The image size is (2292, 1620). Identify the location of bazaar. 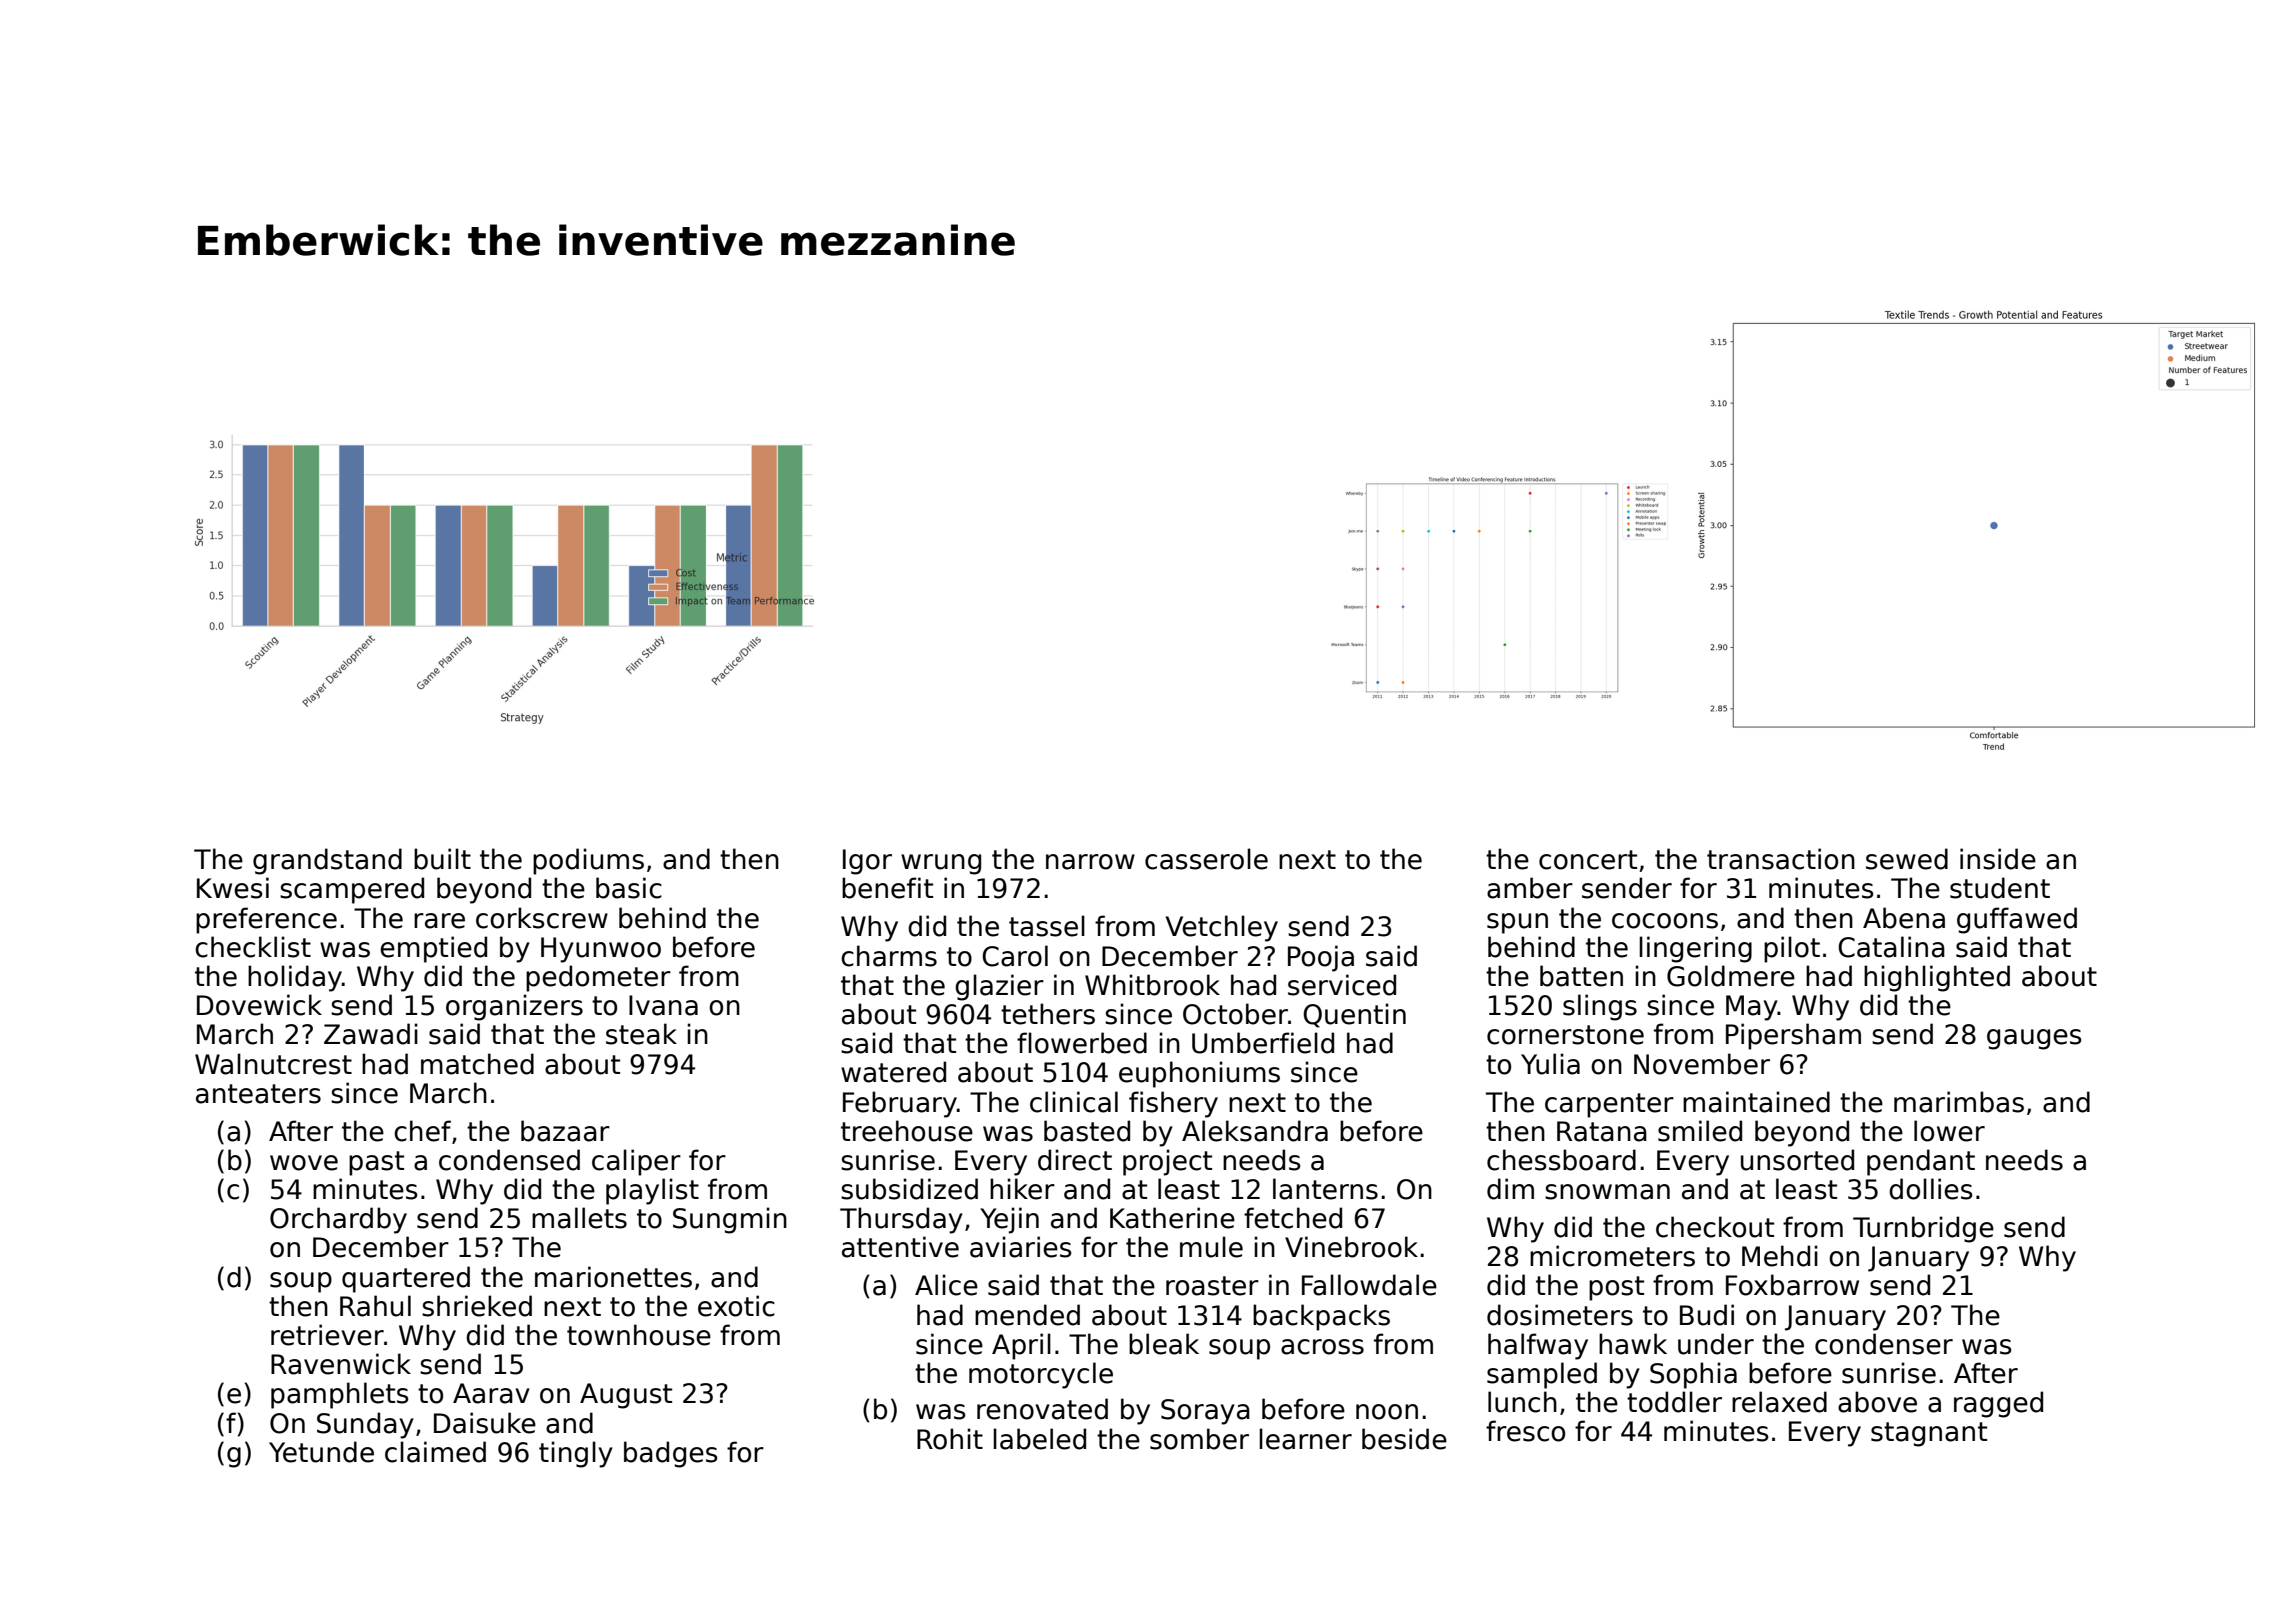
(565, 1131).
